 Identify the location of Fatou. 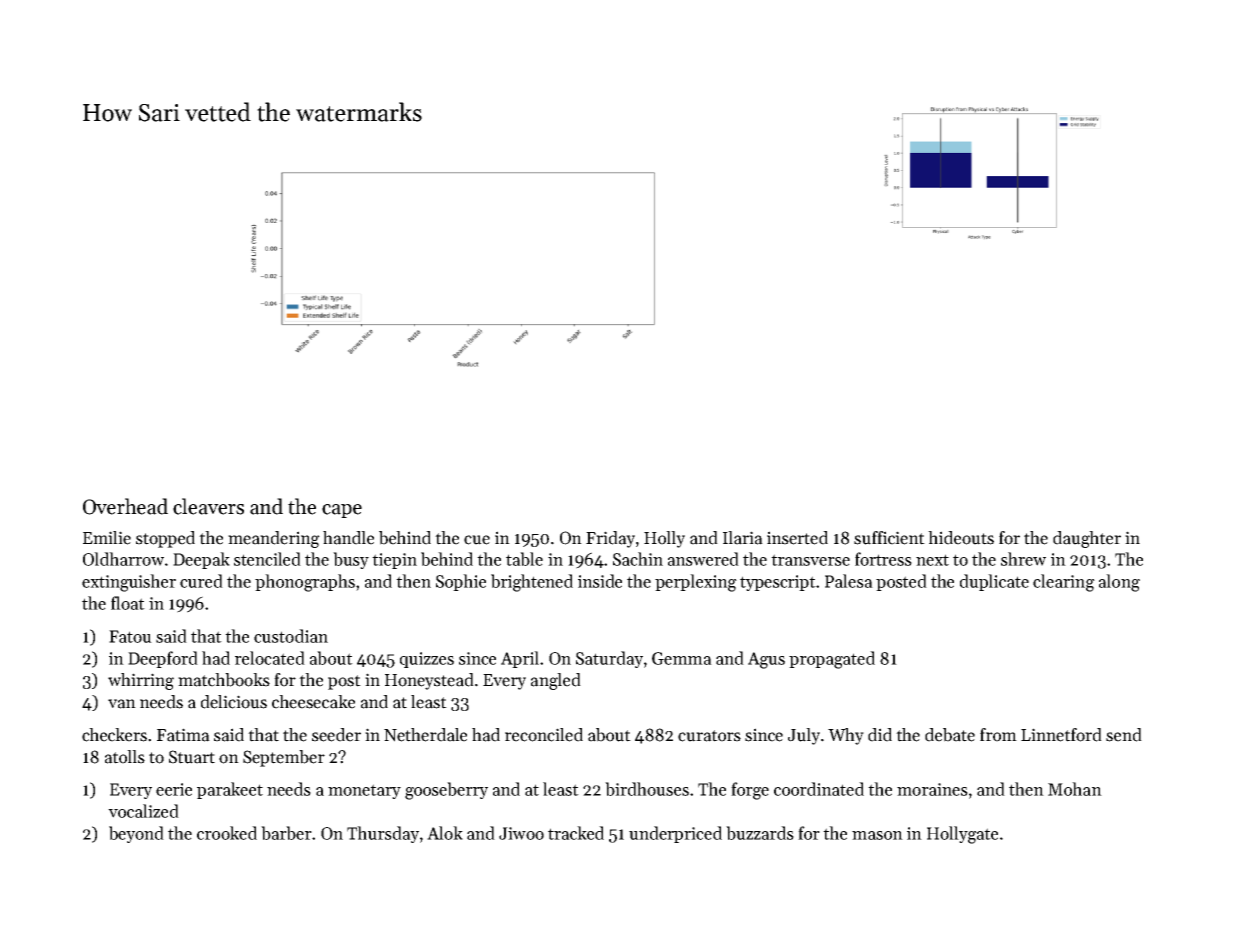
(130, 636).
